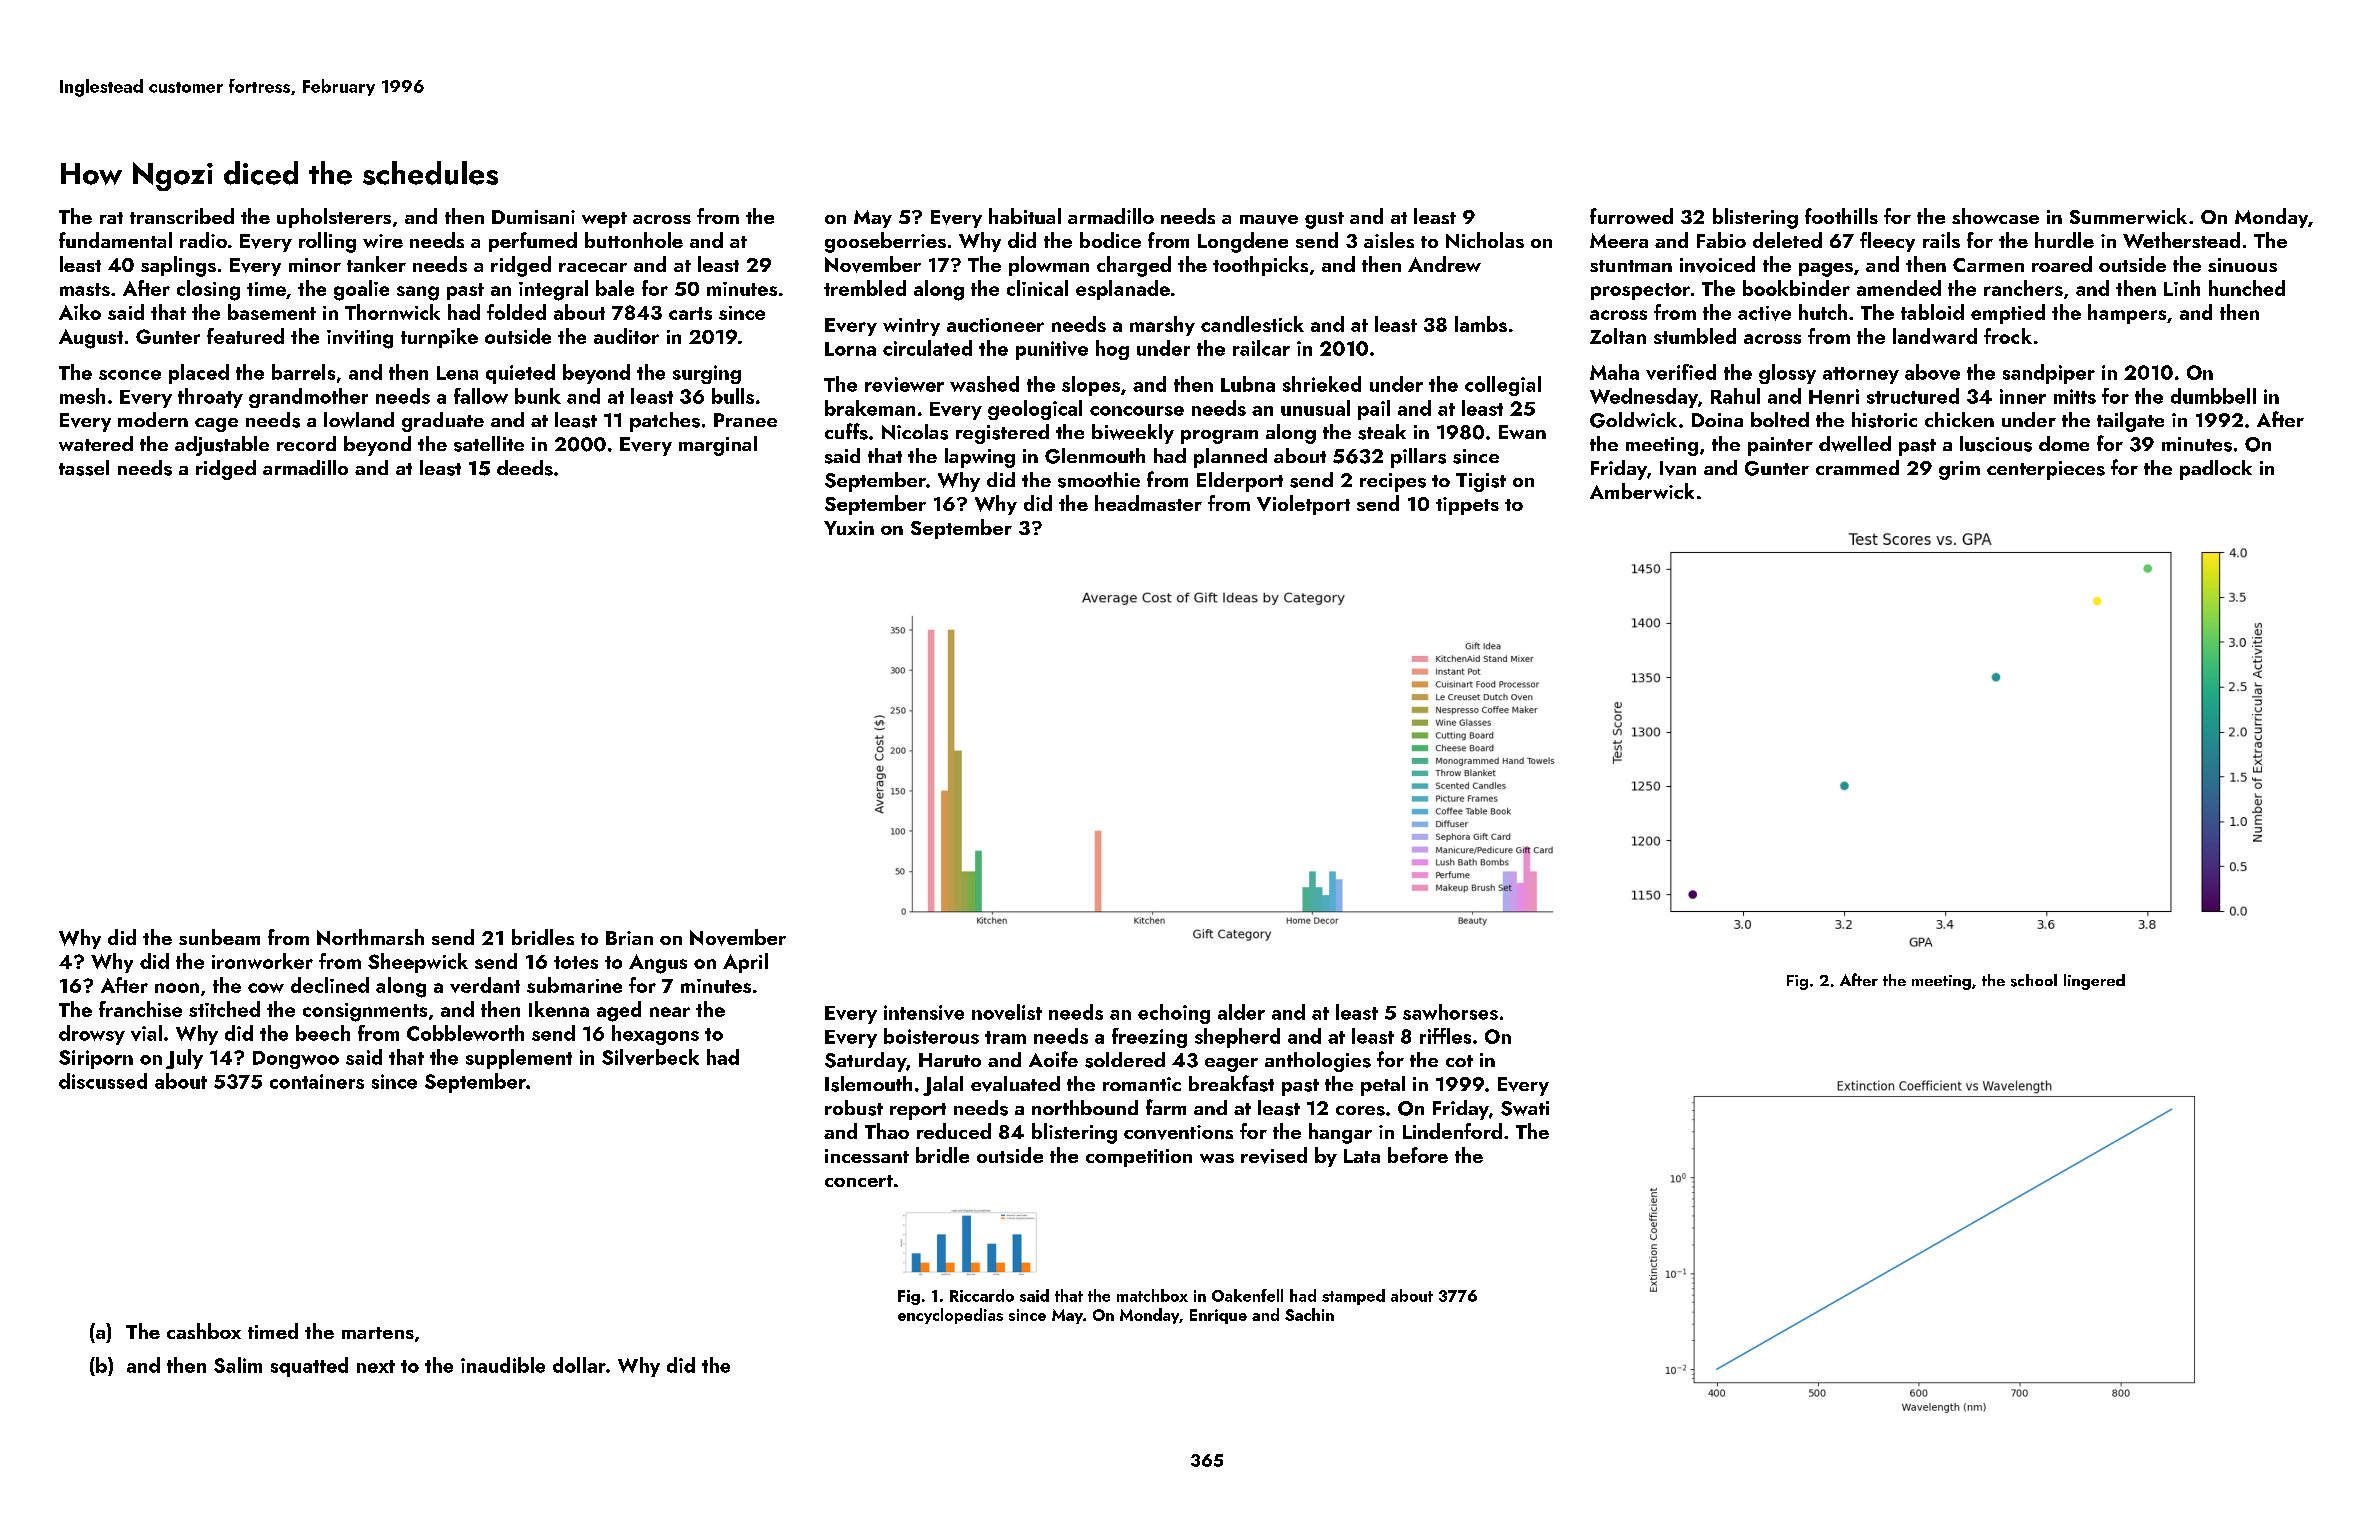 The image size is (2380, 1540). Describe the element at coordinates (2034, 980) in the screenshot. I see `school` at that location.
